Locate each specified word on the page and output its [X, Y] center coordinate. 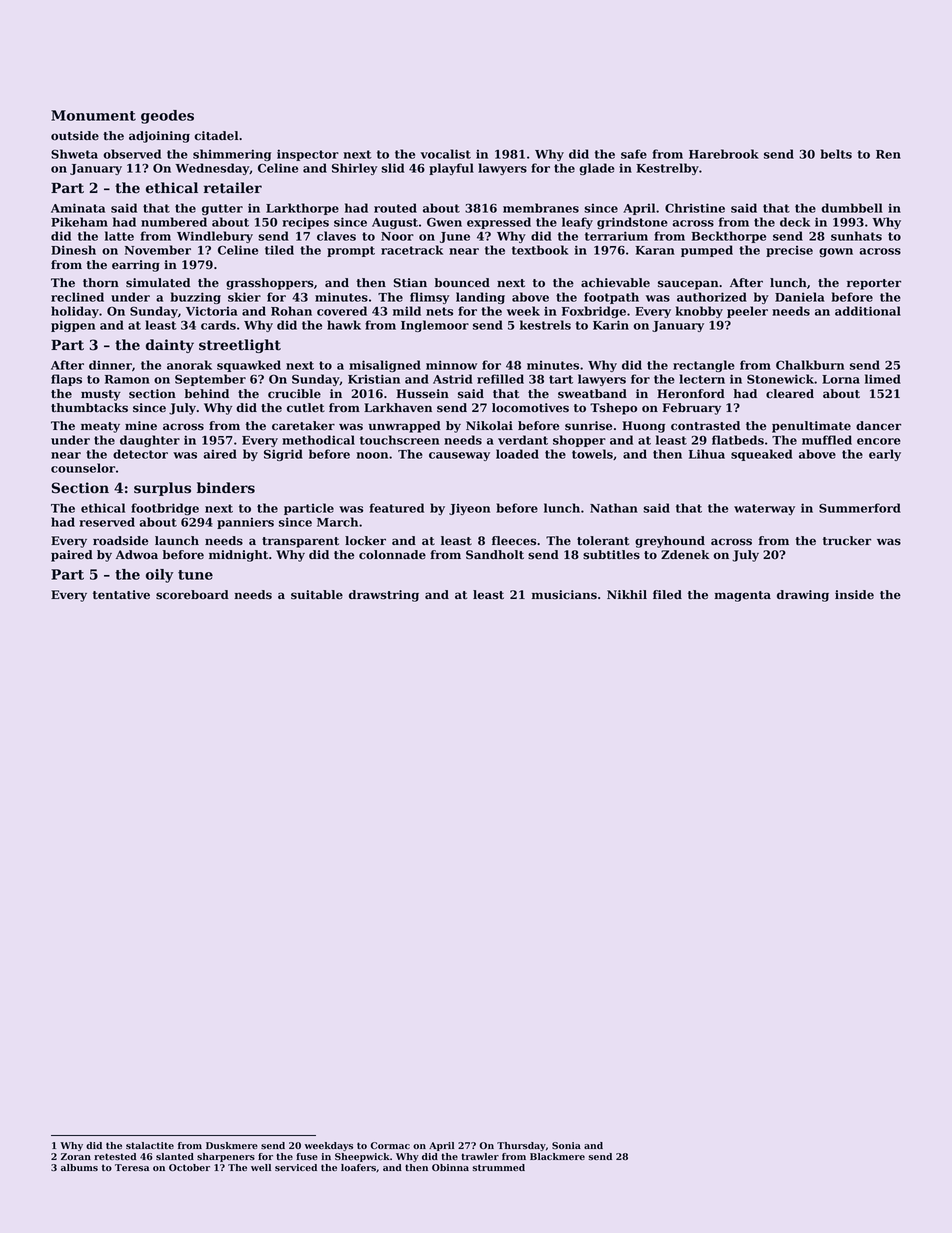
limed [883, 379]
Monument [93, 115]
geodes [167, 117]
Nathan [614, 508]
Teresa [132, 1167]
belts [836, 154]
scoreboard [192, 595]
